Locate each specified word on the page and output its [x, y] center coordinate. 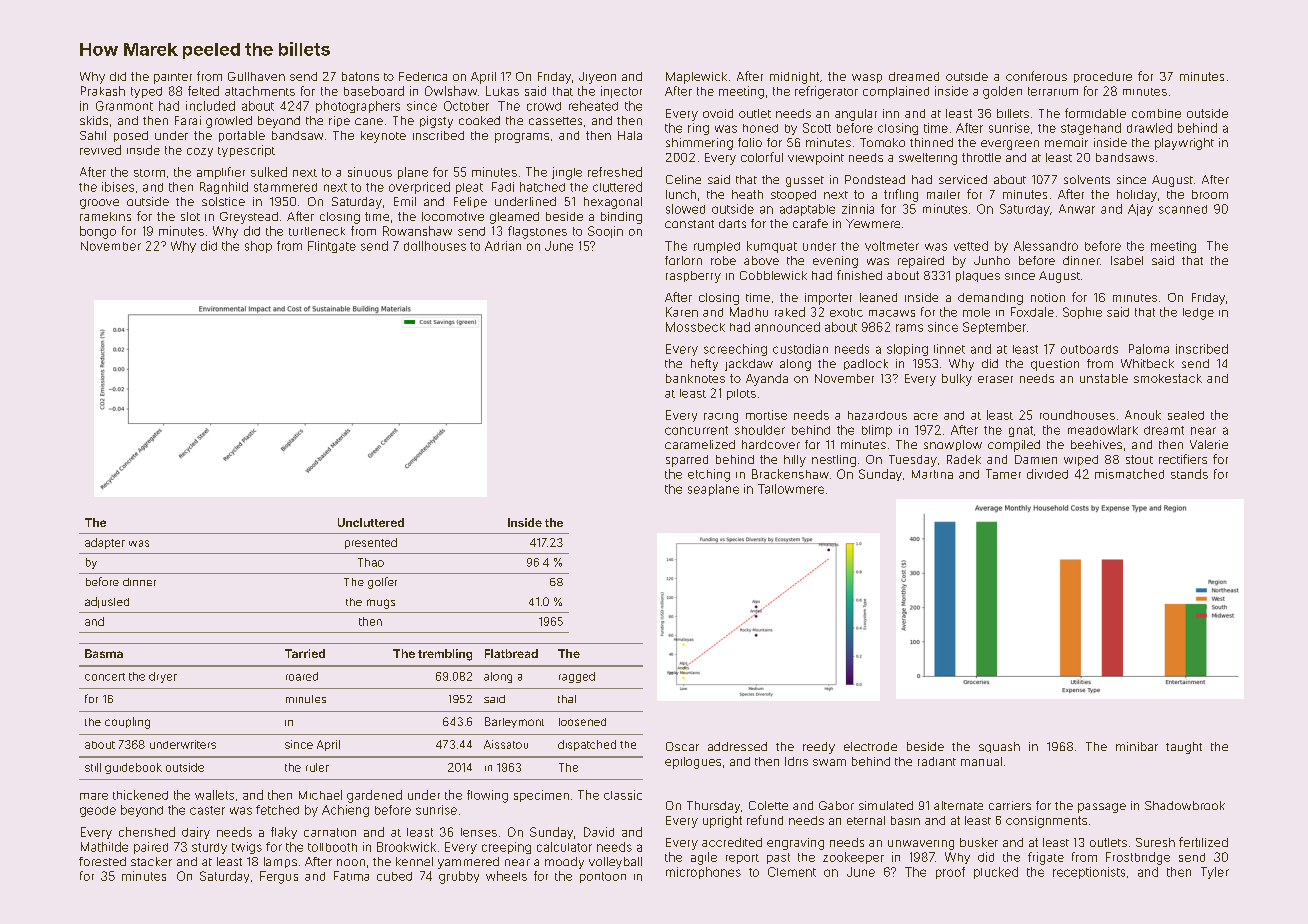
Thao [371, 562]
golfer [382, 583]
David [599, 832]
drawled [1149, 128]
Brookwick [406, 847]
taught [1184, 748]
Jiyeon [597, 78]
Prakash [103, 91]
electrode [870, 746]
